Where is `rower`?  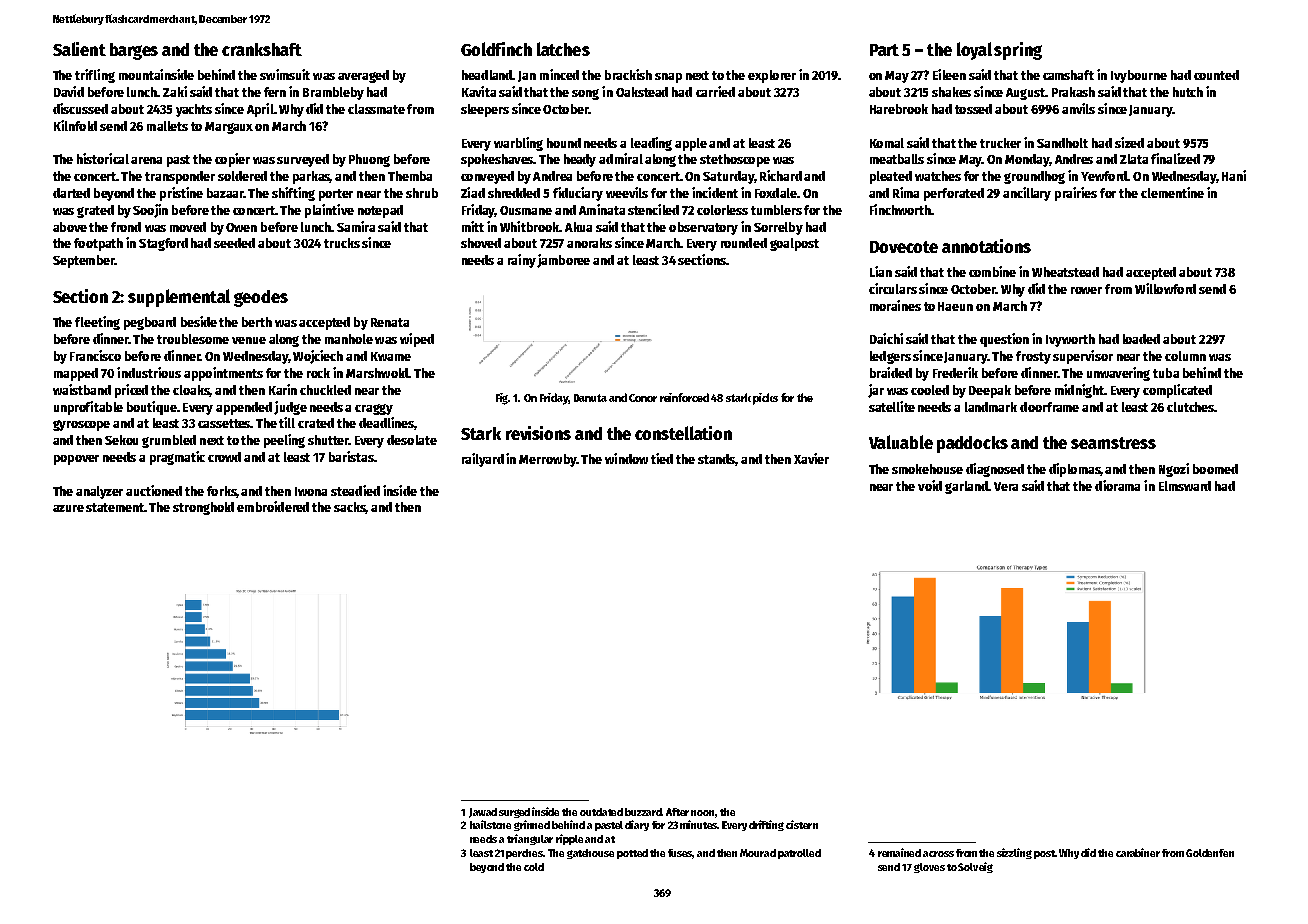
rower is located at coordinates (1086, 290).
